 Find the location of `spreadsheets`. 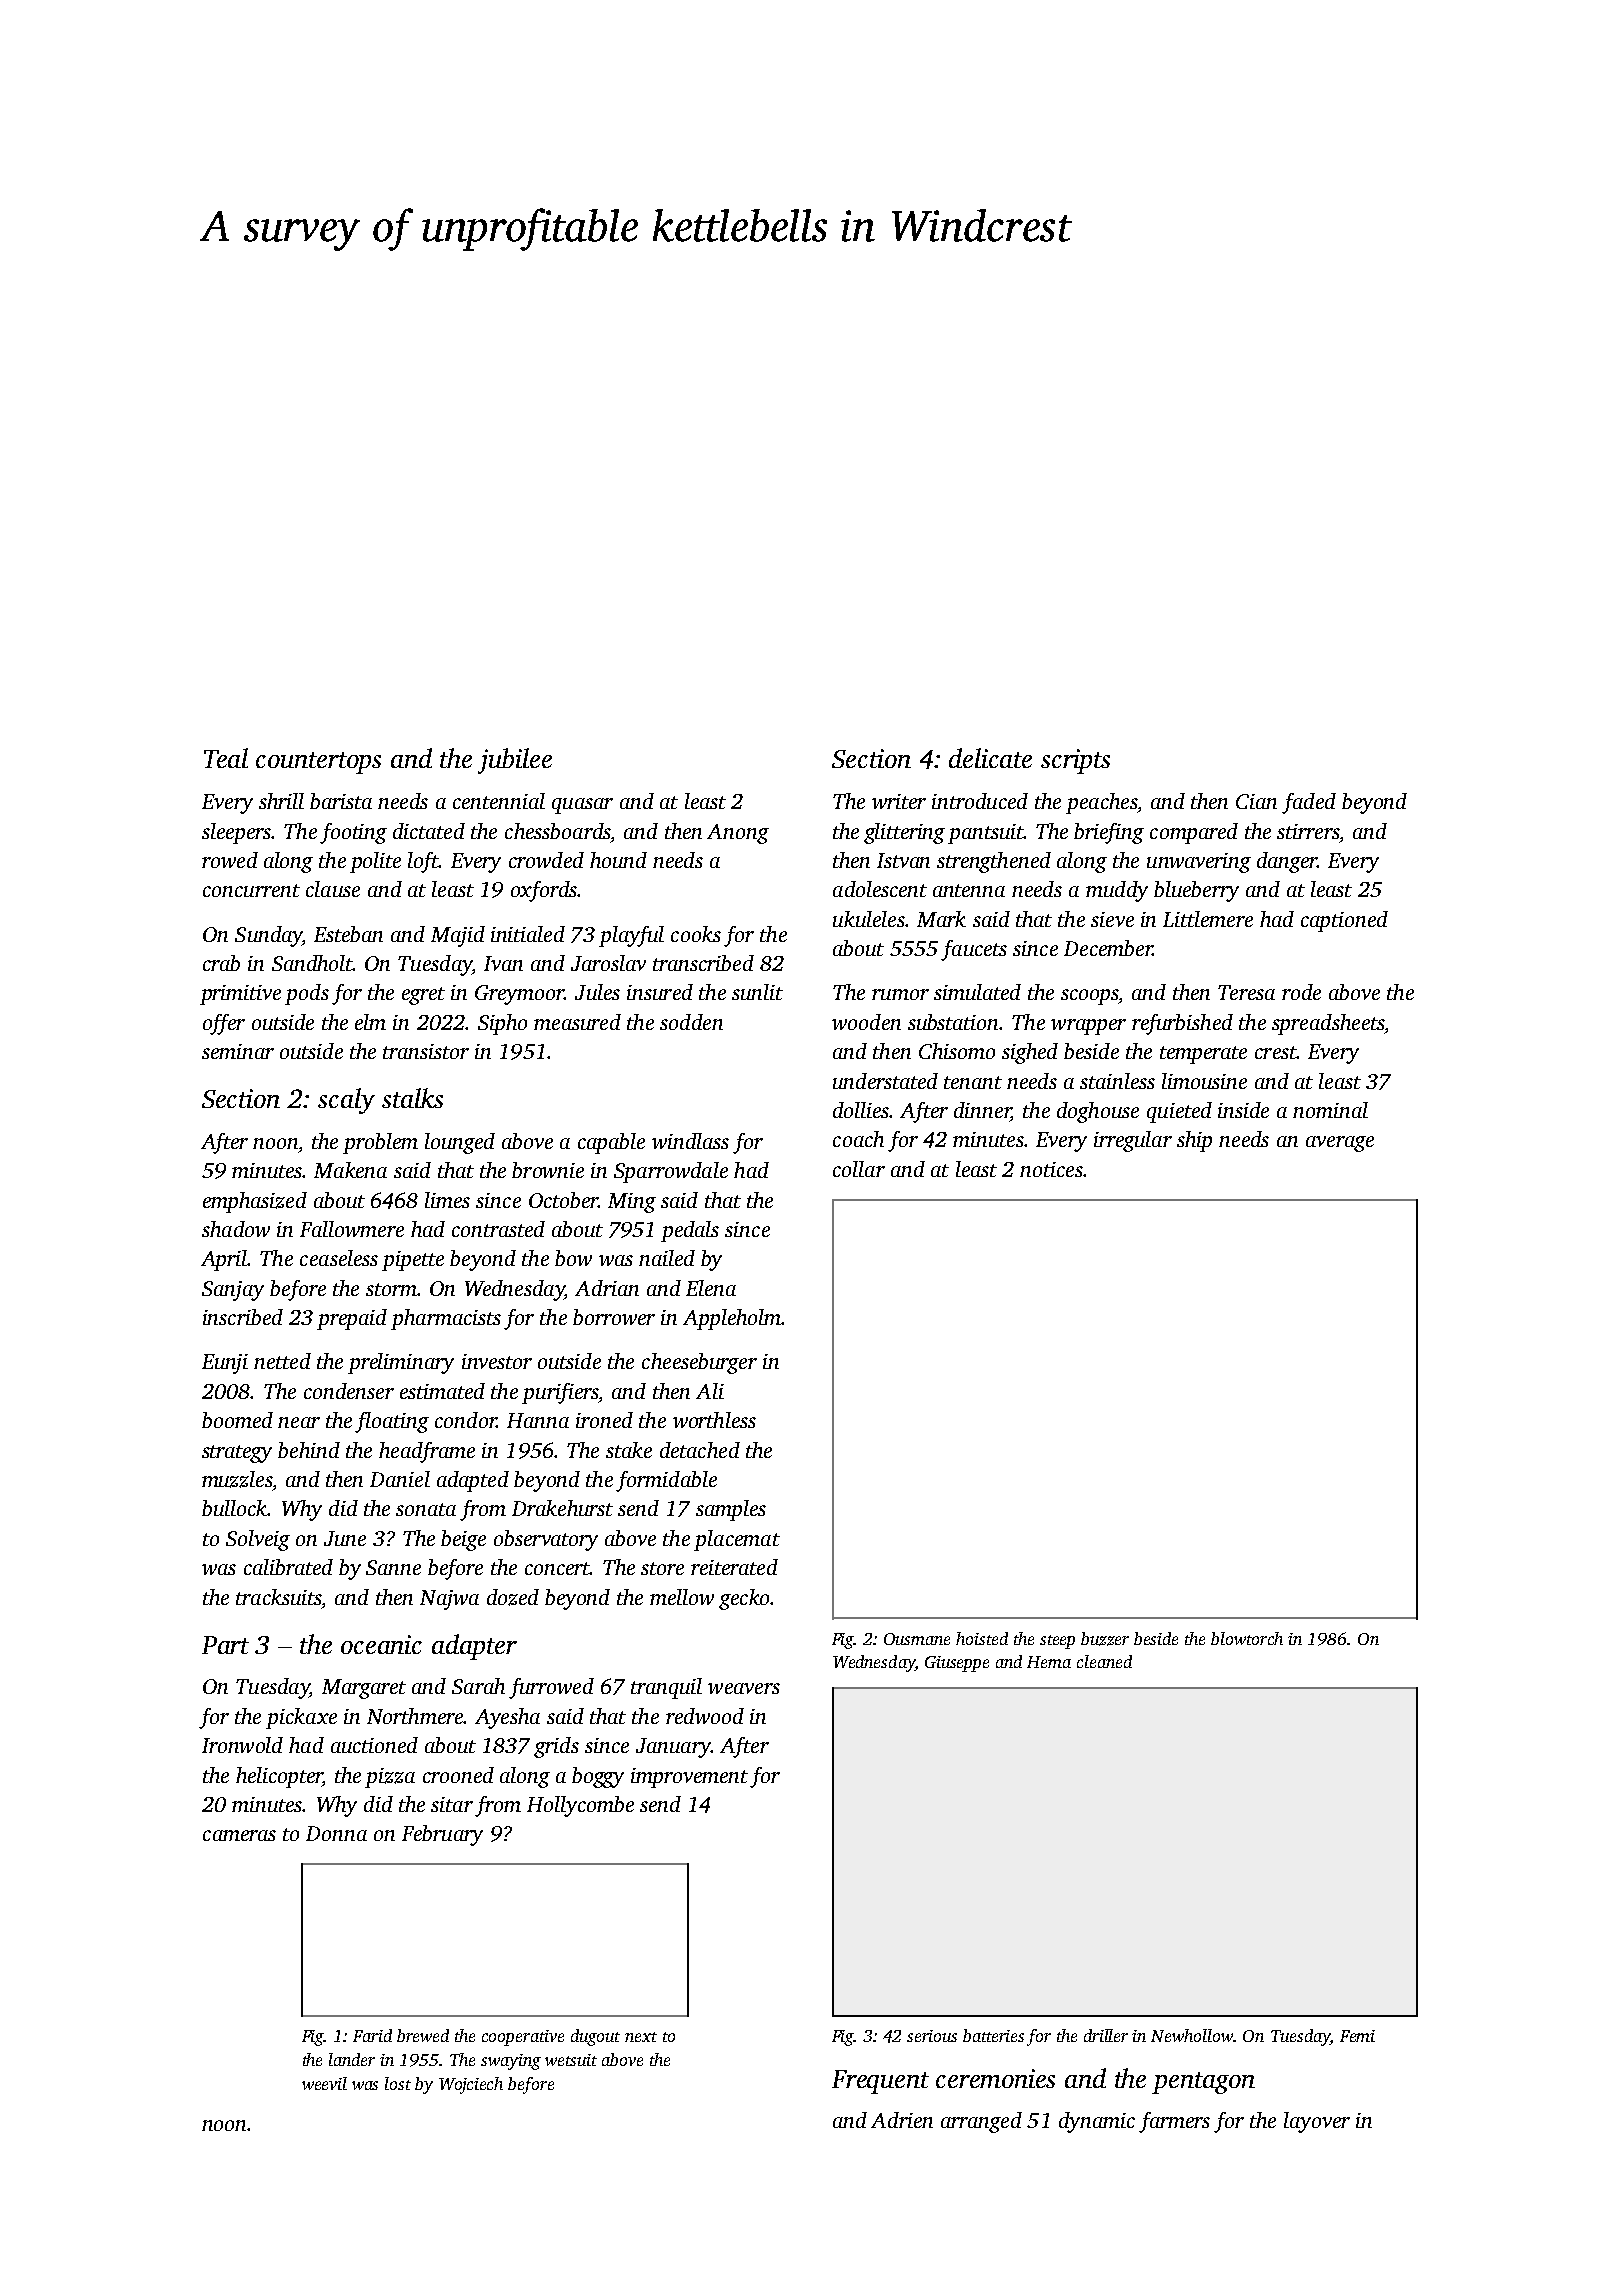

spreadsheets is located at coordinates (1328, 1024).
